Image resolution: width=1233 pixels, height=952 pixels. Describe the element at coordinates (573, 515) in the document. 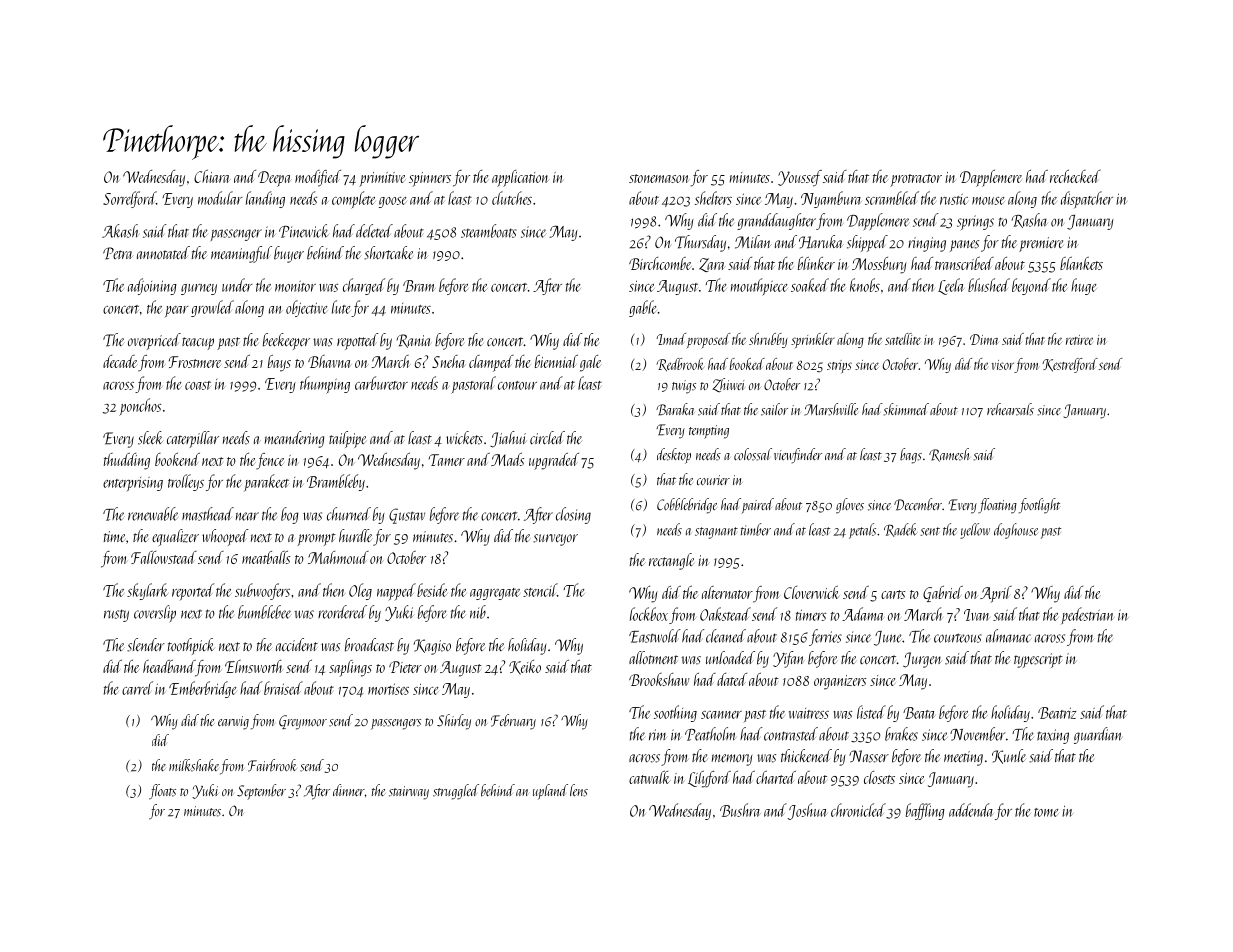

I see `closing` at that location.
